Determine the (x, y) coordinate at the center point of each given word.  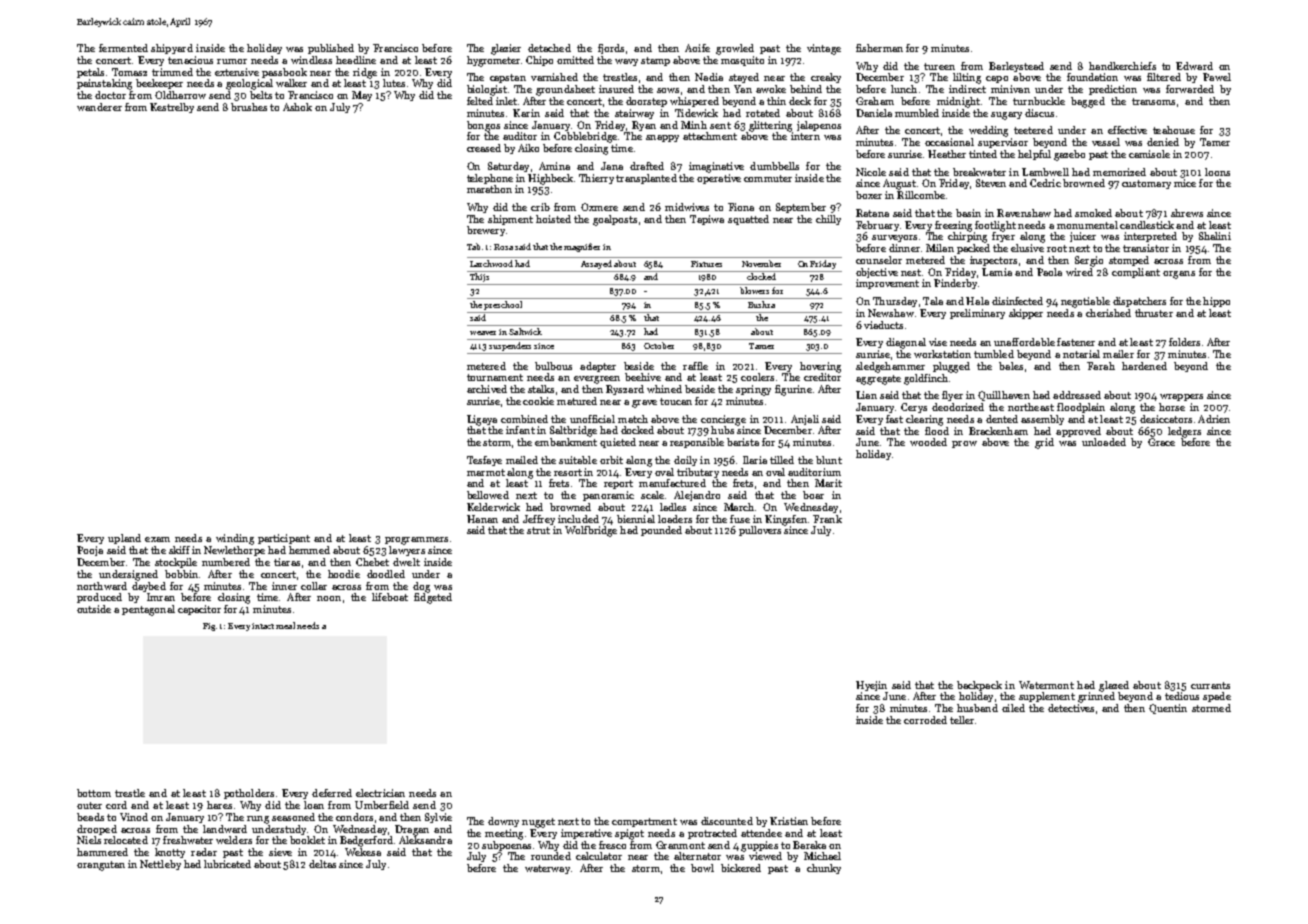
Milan (940, 248)
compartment (644, 822)
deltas (322, 864)
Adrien (1214, 419)
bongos (483, 126)
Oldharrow (180, 95)
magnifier (582, 247)
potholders (249, 794)
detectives (1071, 708)
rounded (551, 856)
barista (743, 442)
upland (124, 539)
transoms (1153, 101)
